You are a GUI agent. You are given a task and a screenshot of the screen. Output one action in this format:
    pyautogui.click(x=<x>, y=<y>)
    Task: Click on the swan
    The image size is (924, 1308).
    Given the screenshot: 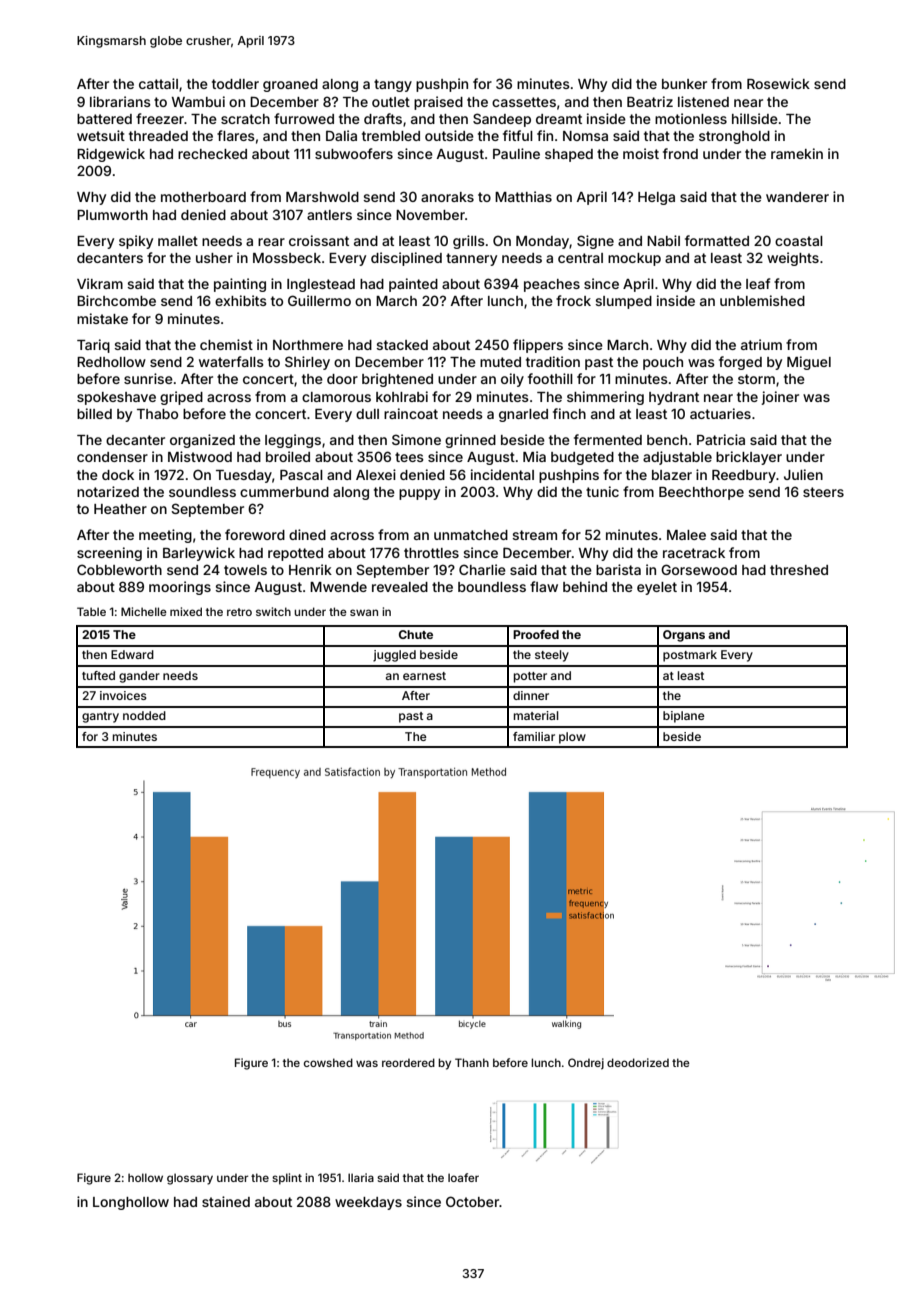 What is the action you would take?
    pyautogui.click(x=364, y=612)
